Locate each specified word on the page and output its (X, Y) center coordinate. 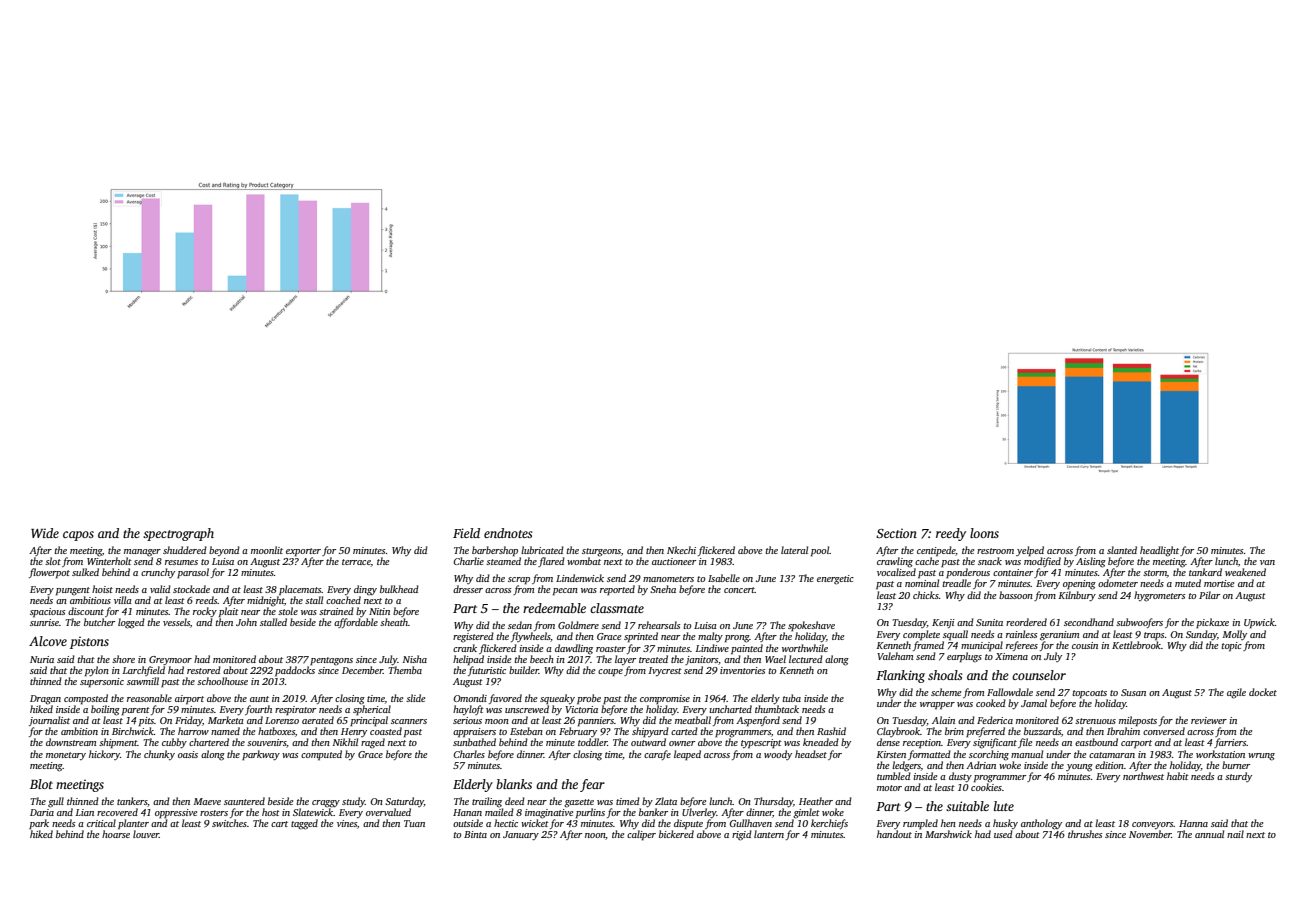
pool (820, 551)
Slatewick (313, 812)
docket (1263, 692)
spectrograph (178, 534)
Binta (475, 834)
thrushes (1085, 834)
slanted (1122, 550)
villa (123, 600)
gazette (579, 803)
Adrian (981, 765)
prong (737, 639)
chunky (159, 755)
